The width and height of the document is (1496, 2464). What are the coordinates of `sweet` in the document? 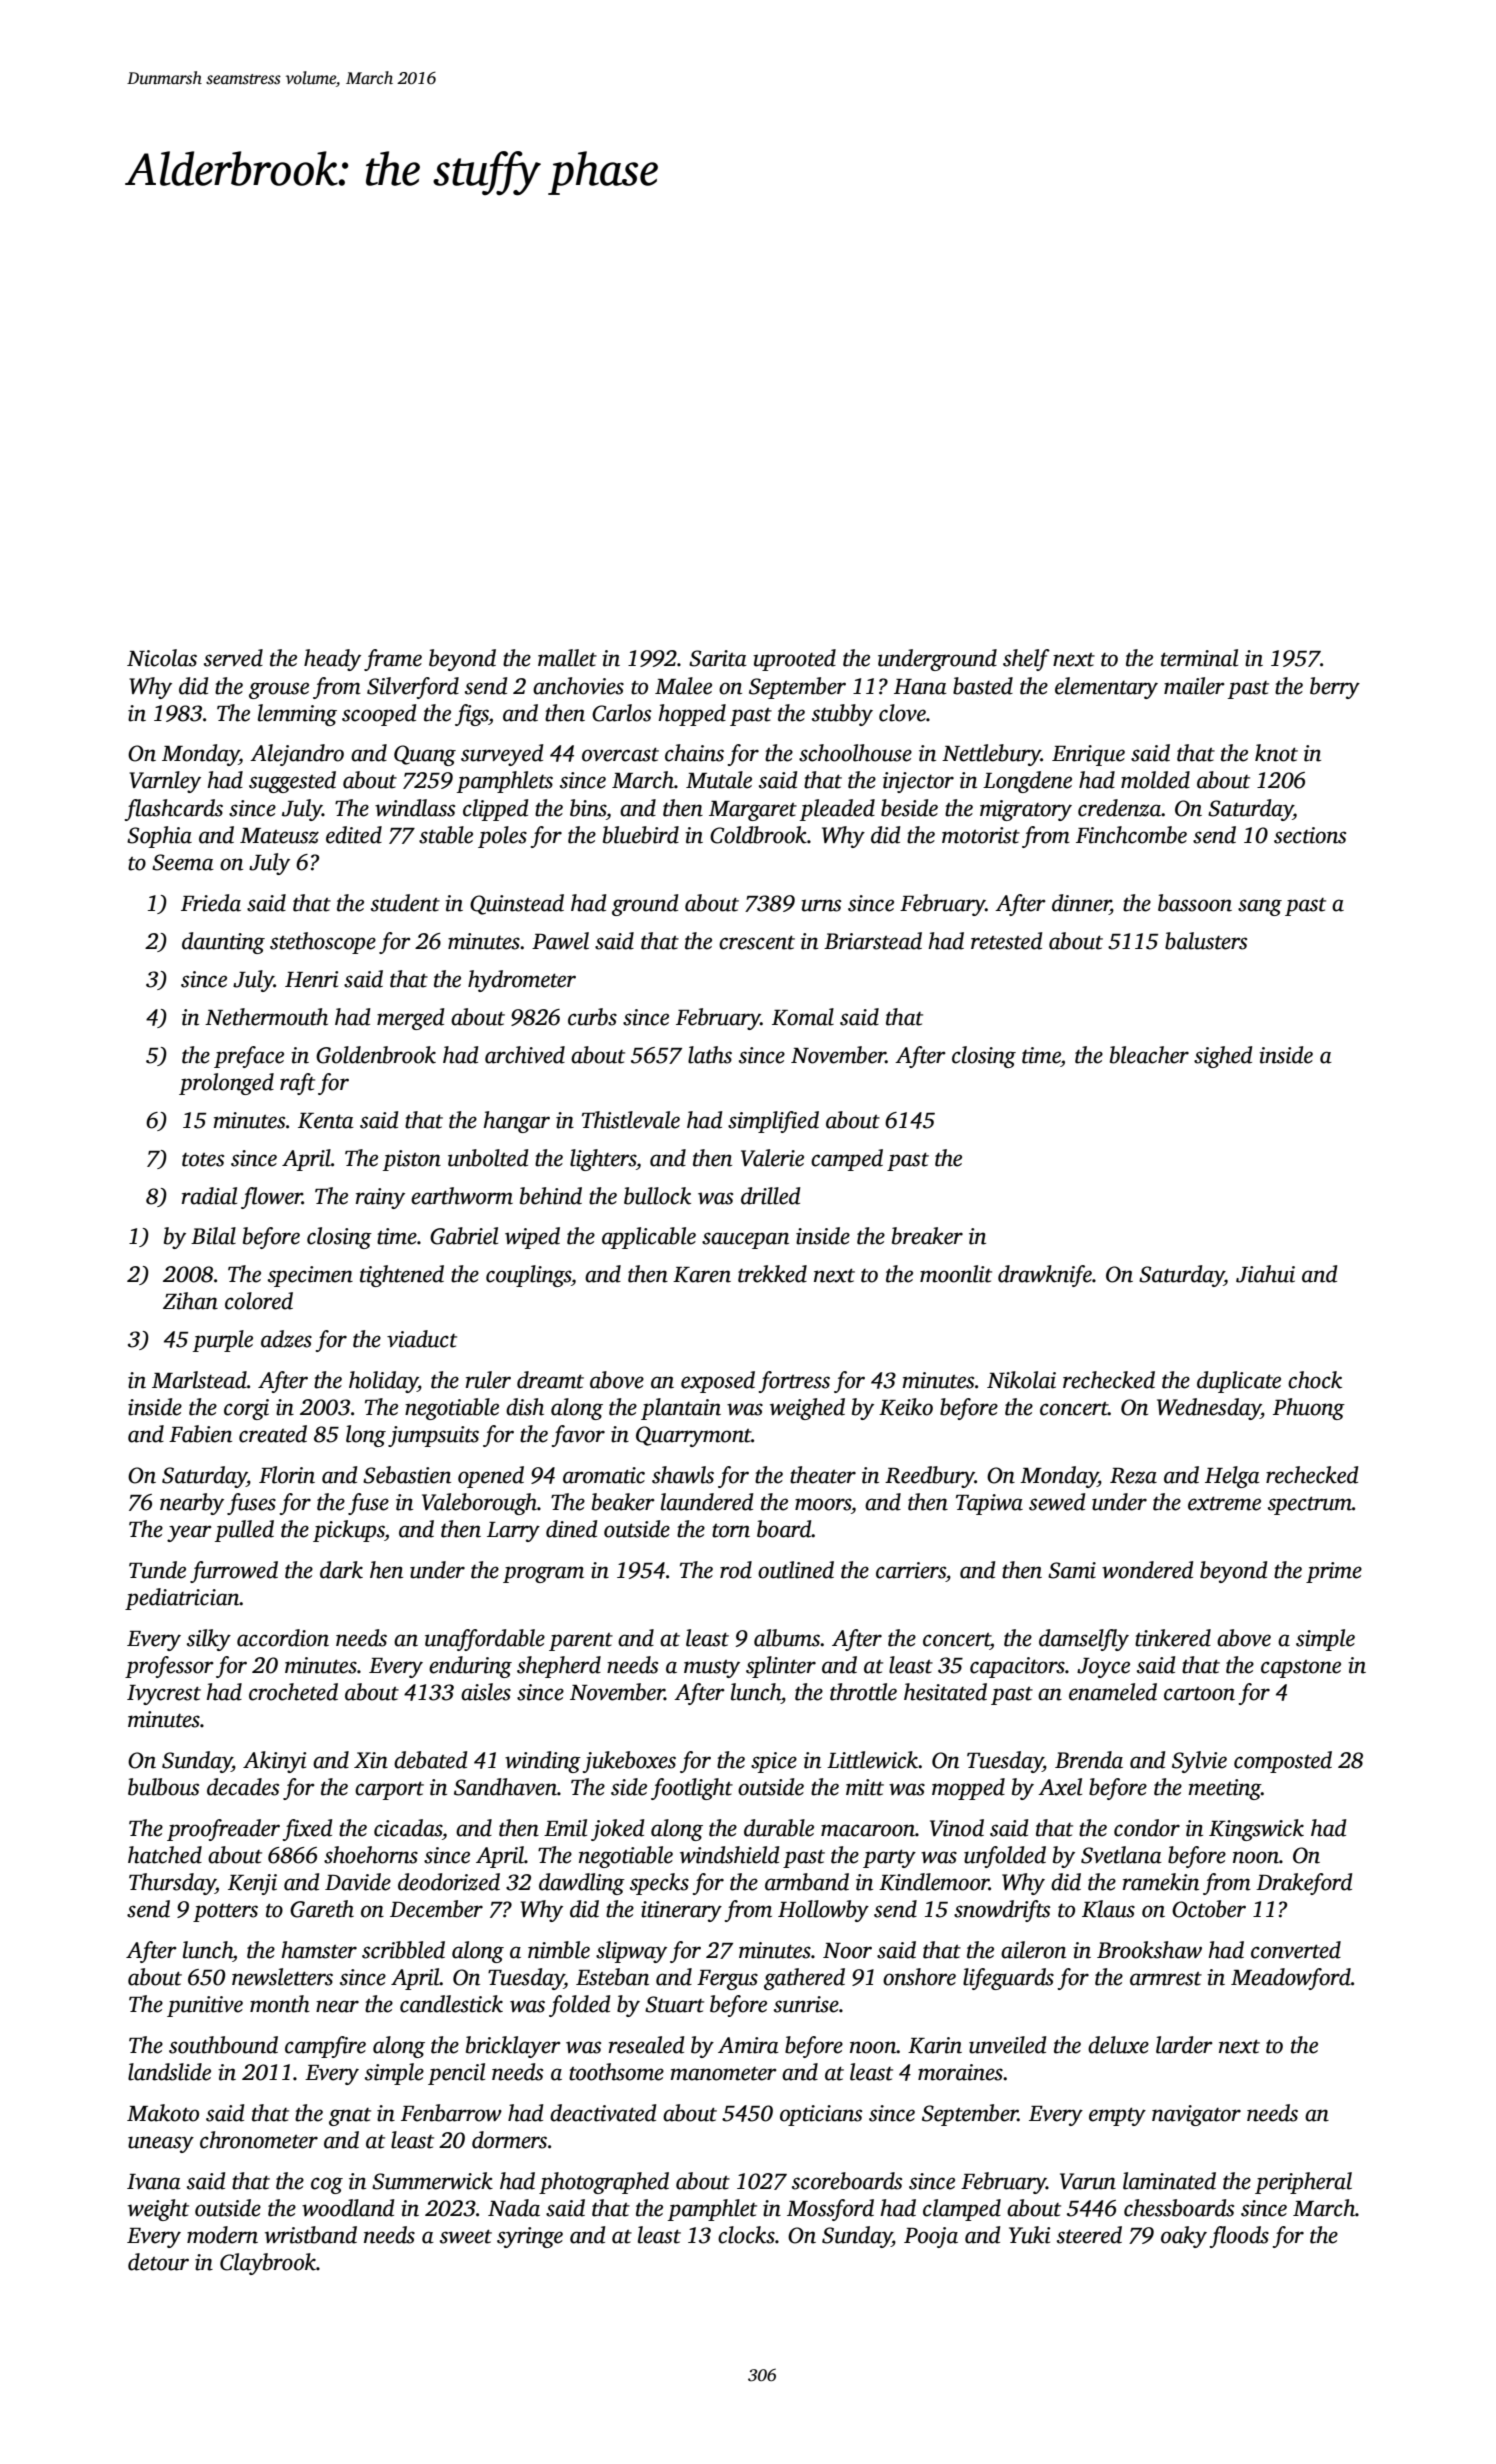 It's located at (466, 2236).
